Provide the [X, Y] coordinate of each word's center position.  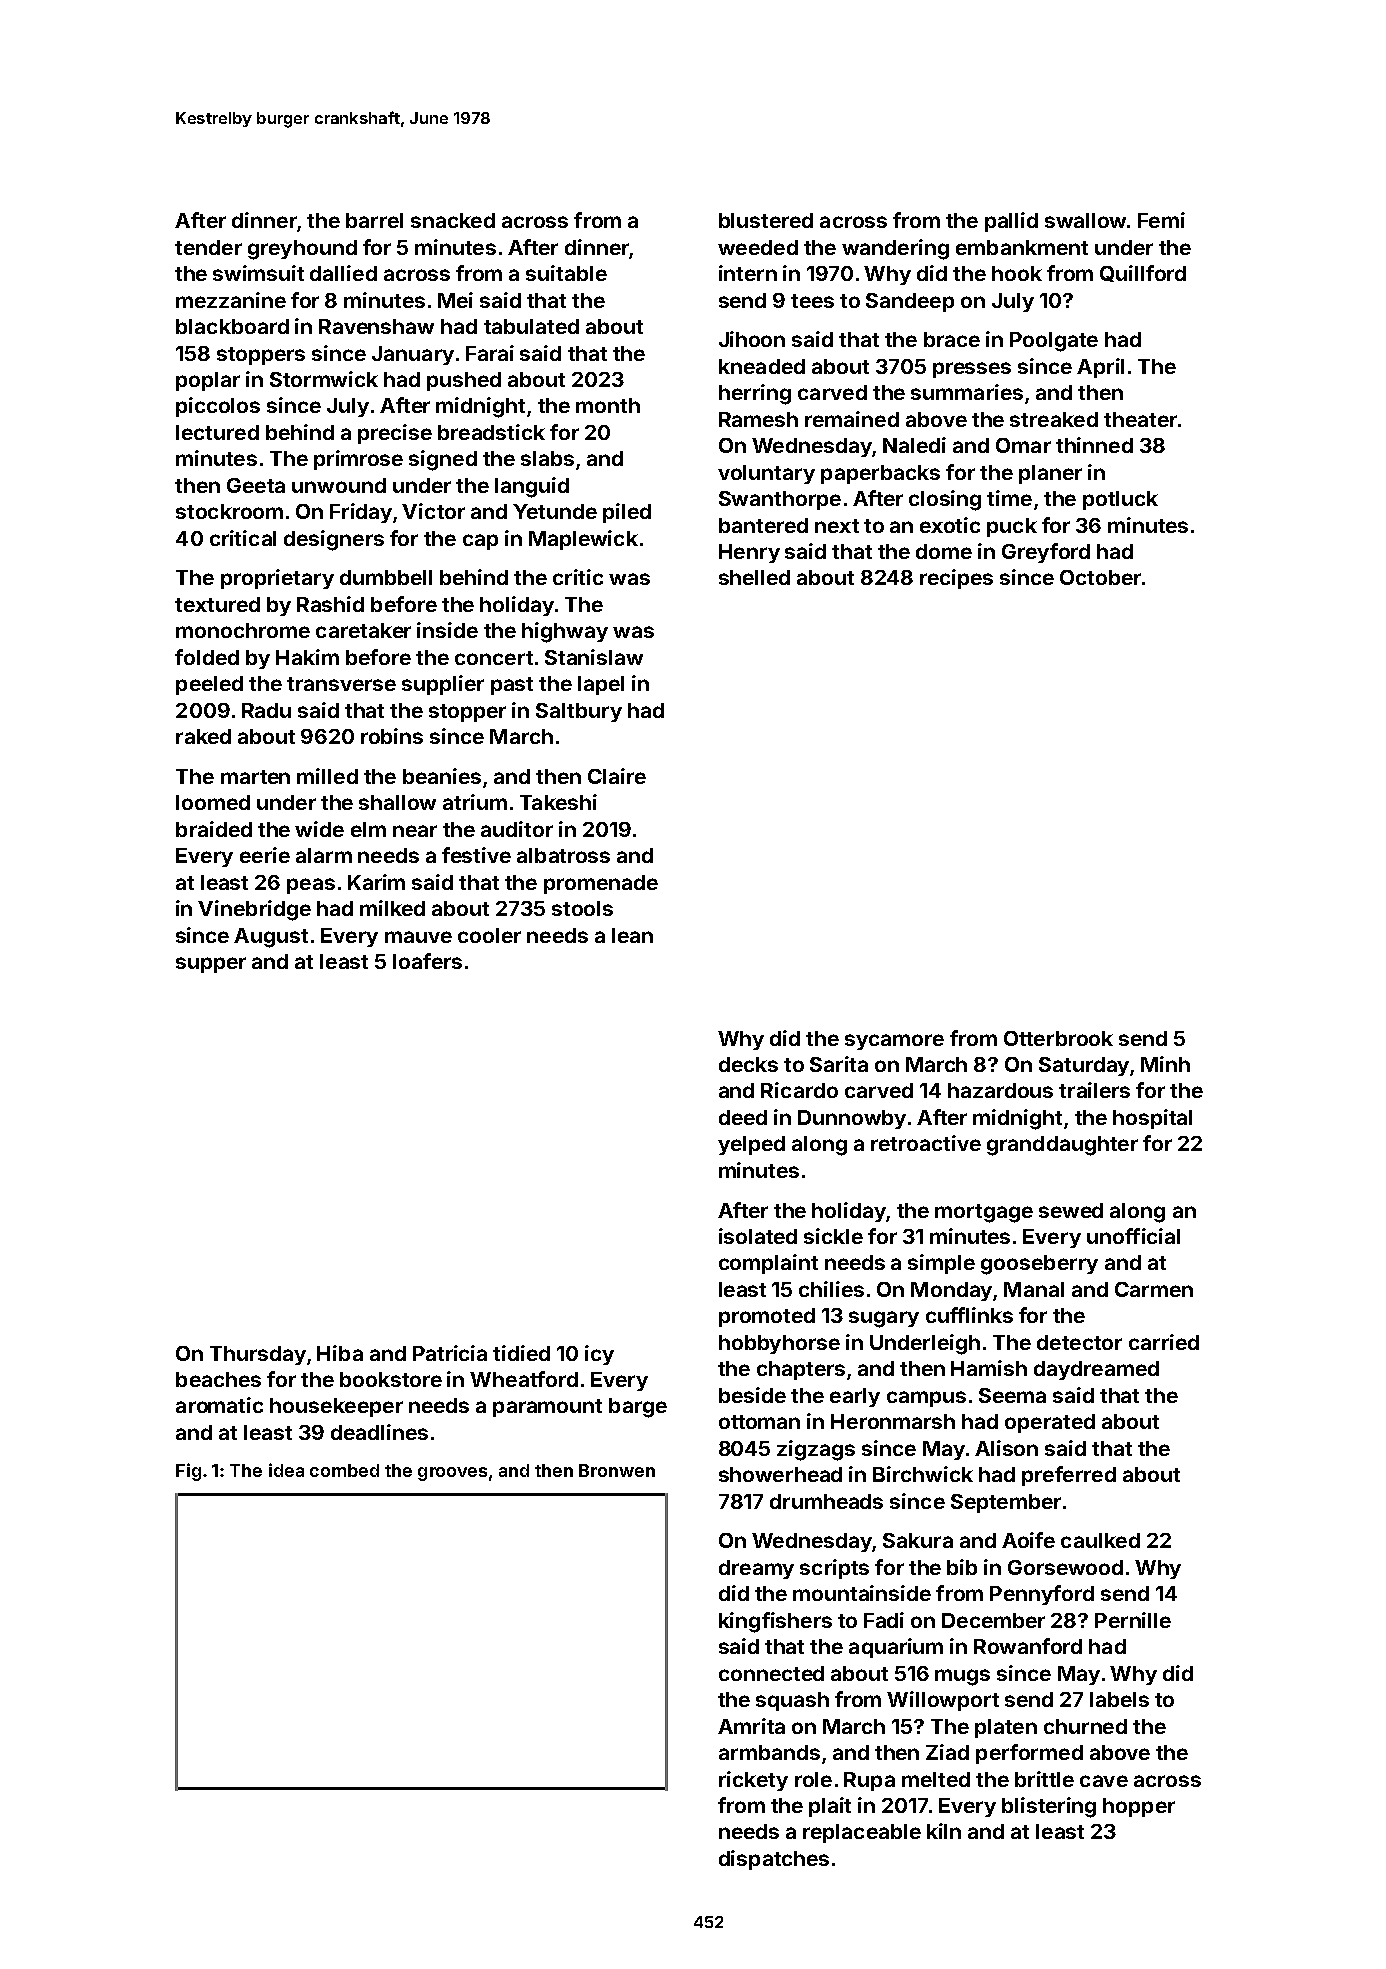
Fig [188, 1472]
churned [1085, 1726]
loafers [427, 961]
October [1100, 577]
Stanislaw [594, 657]
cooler [489, 935]
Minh [1165, 1064]
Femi [1161, 220]
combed [344, 1470]
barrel [374, 220]
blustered [766, 220]
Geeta [256, 485]
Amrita [751, 1726]
